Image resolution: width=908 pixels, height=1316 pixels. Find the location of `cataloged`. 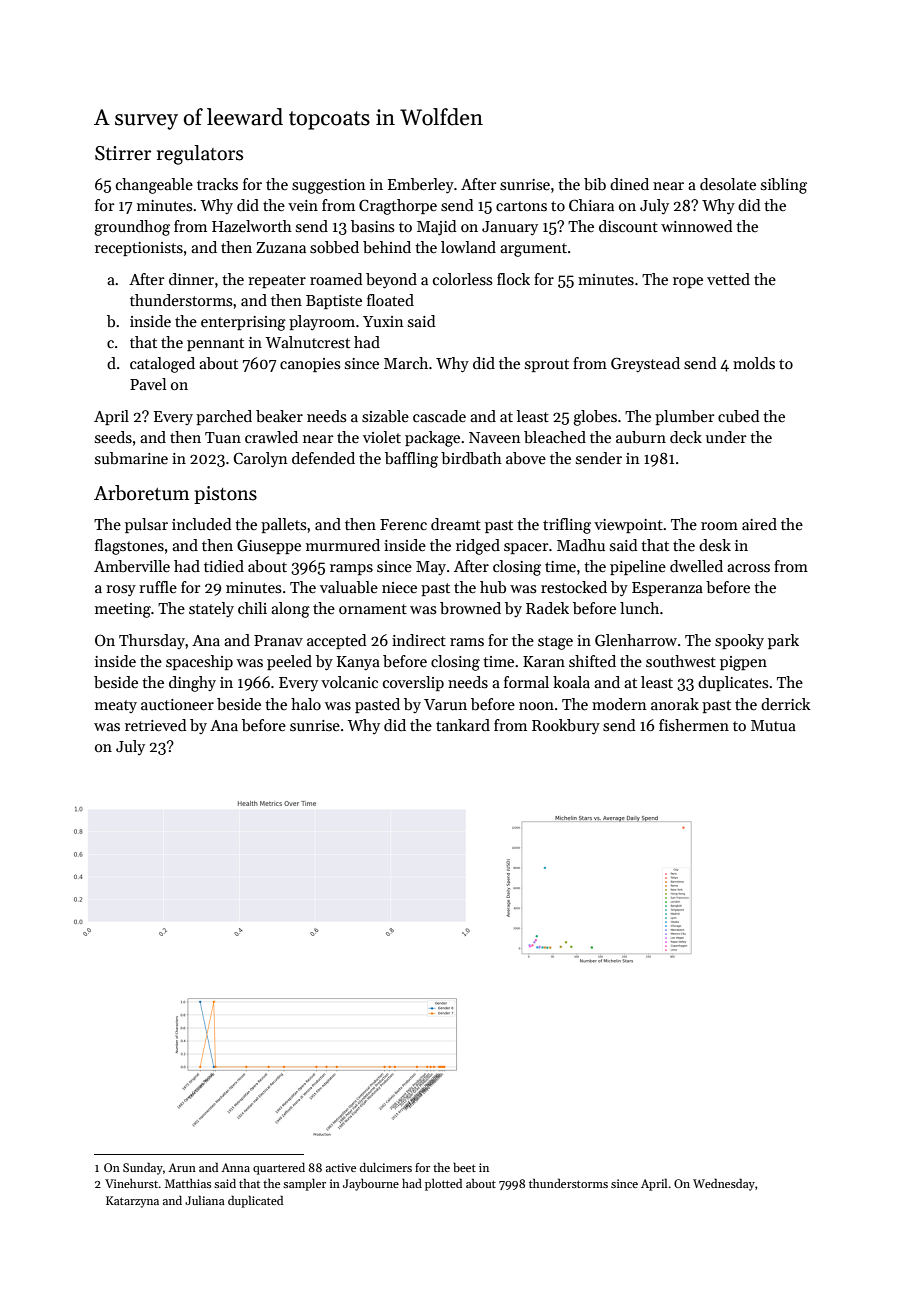

cataloged is located at coordinates (162, 365).
